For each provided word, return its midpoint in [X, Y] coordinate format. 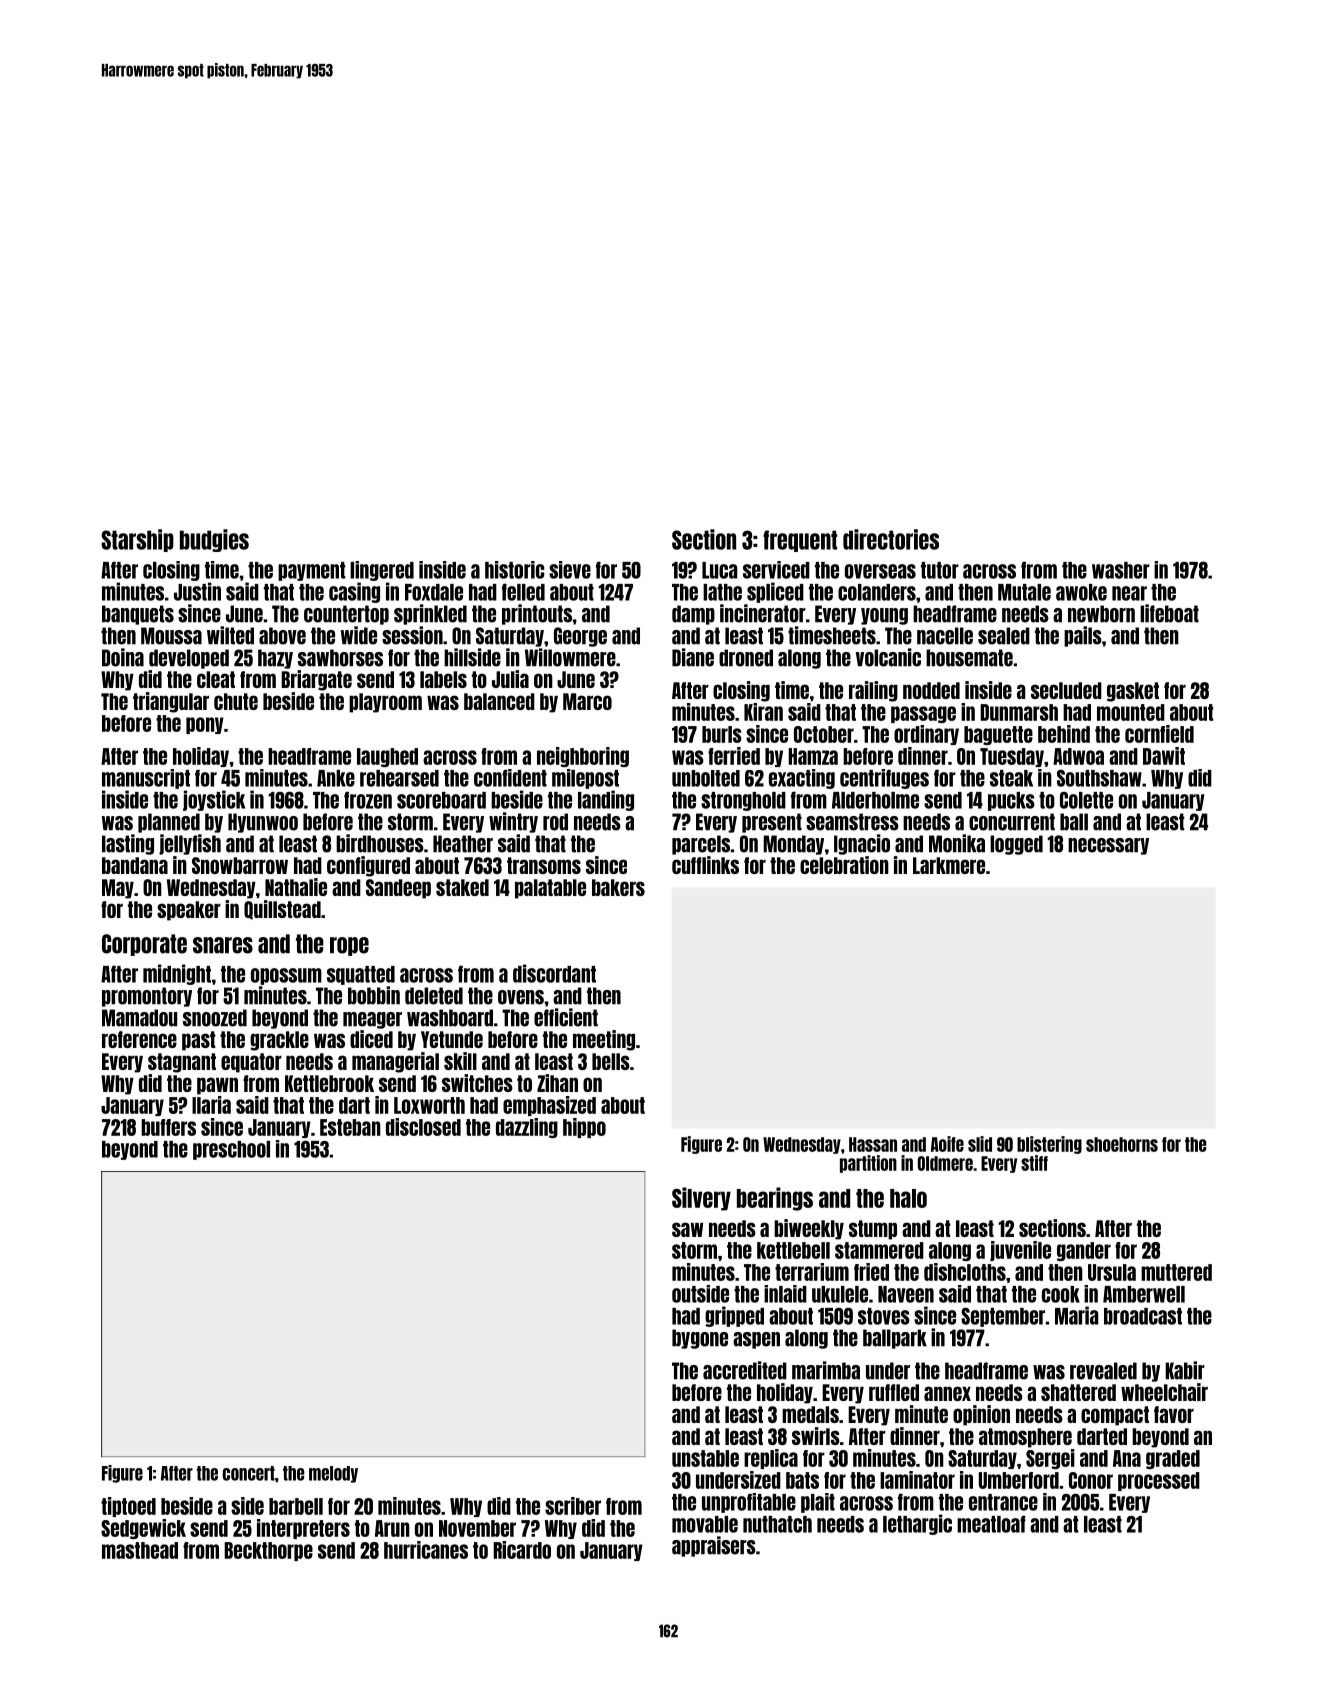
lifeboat [1169, 613]
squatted [361, 975]
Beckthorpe [268, 1551]
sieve [570, 570]
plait [818, 1503]
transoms [544, 865]
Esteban [350, 1127]
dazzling [527, 1128]
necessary [1108, 846]
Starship [137, 540]
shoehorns [1122, 1144]
